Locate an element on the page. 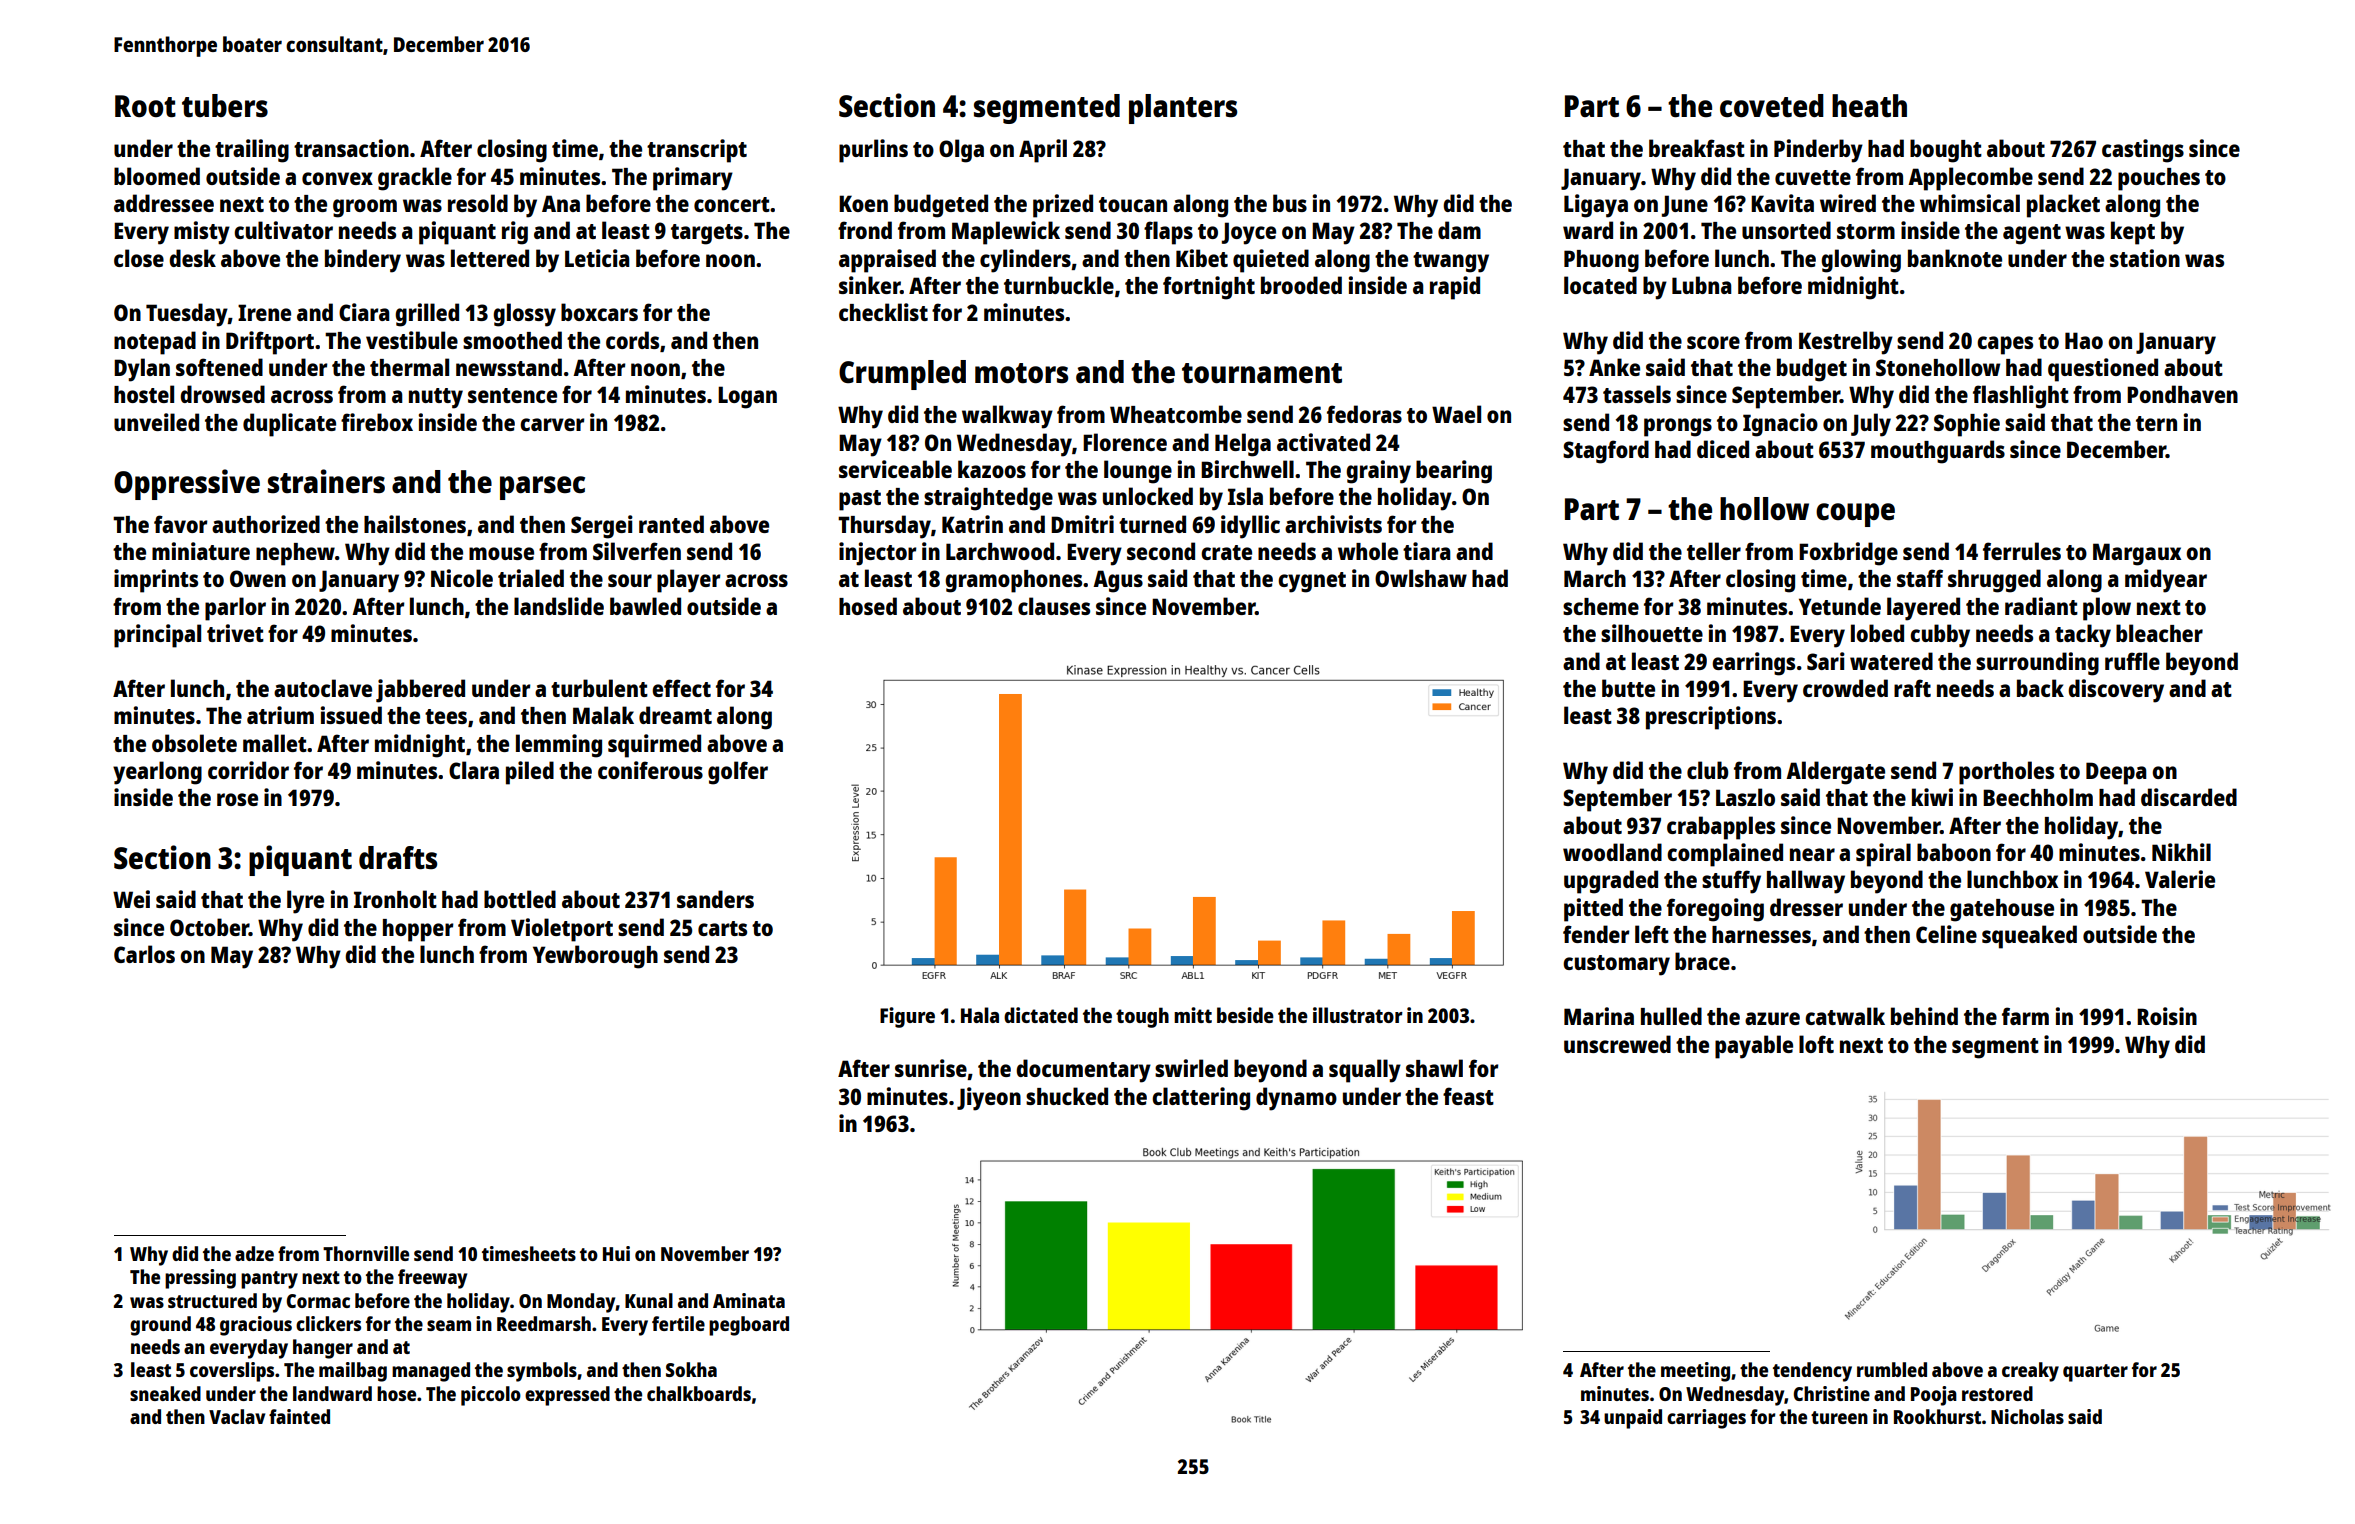 This image has width=2355, height=1524. Vaclav is located at coordinates (237, 1416).
